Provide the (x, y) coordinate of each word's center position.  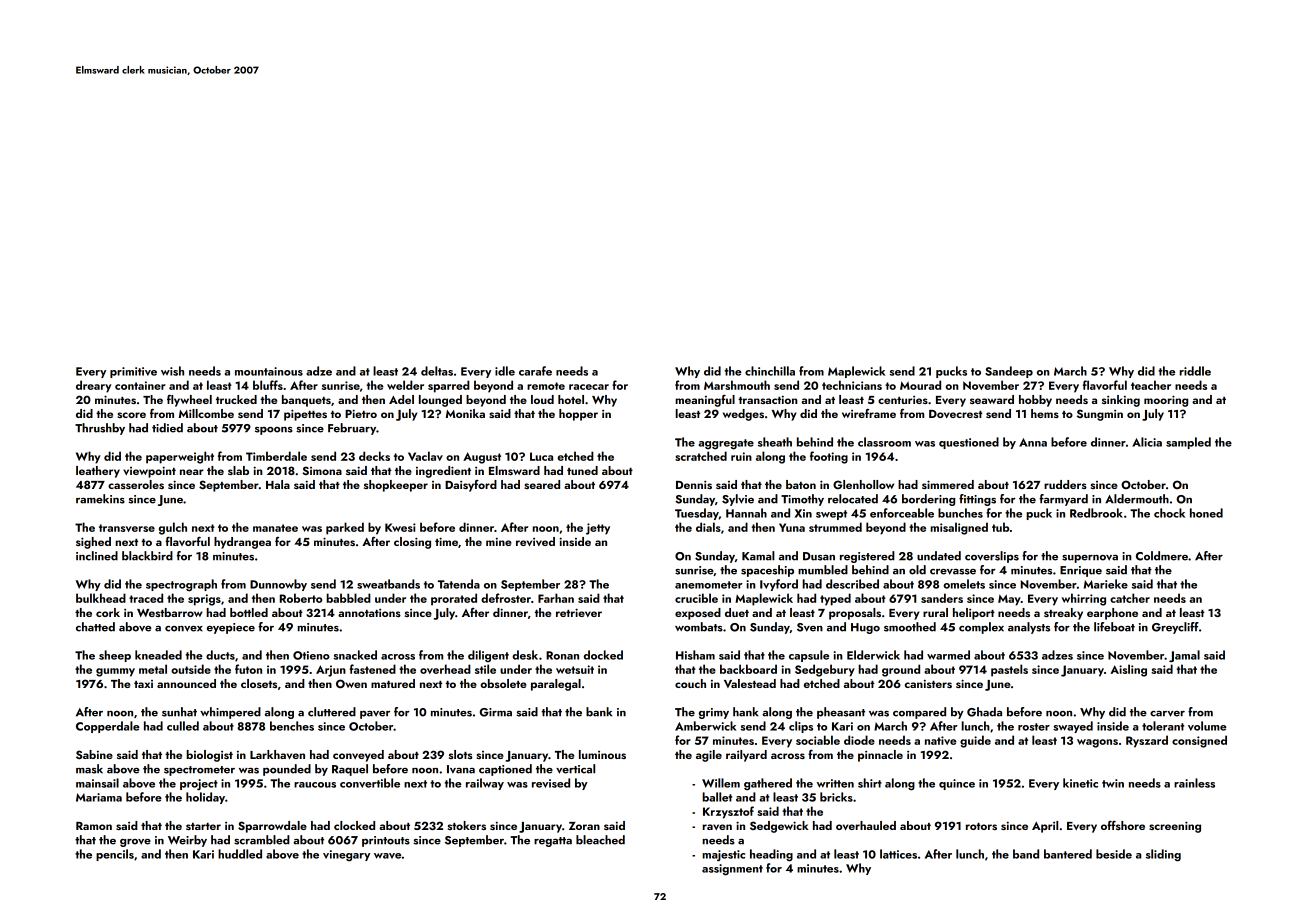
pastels (1009, 670)
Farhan (556, 598)
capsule (809, 656)
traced (146, 598)
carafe (535, 371)
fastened (372, 669)
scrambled (262, 840)
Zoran (584, 826)
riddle (1195, 371)
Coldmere (1162, 556)
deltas (437, 371)
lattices (898, 854)
